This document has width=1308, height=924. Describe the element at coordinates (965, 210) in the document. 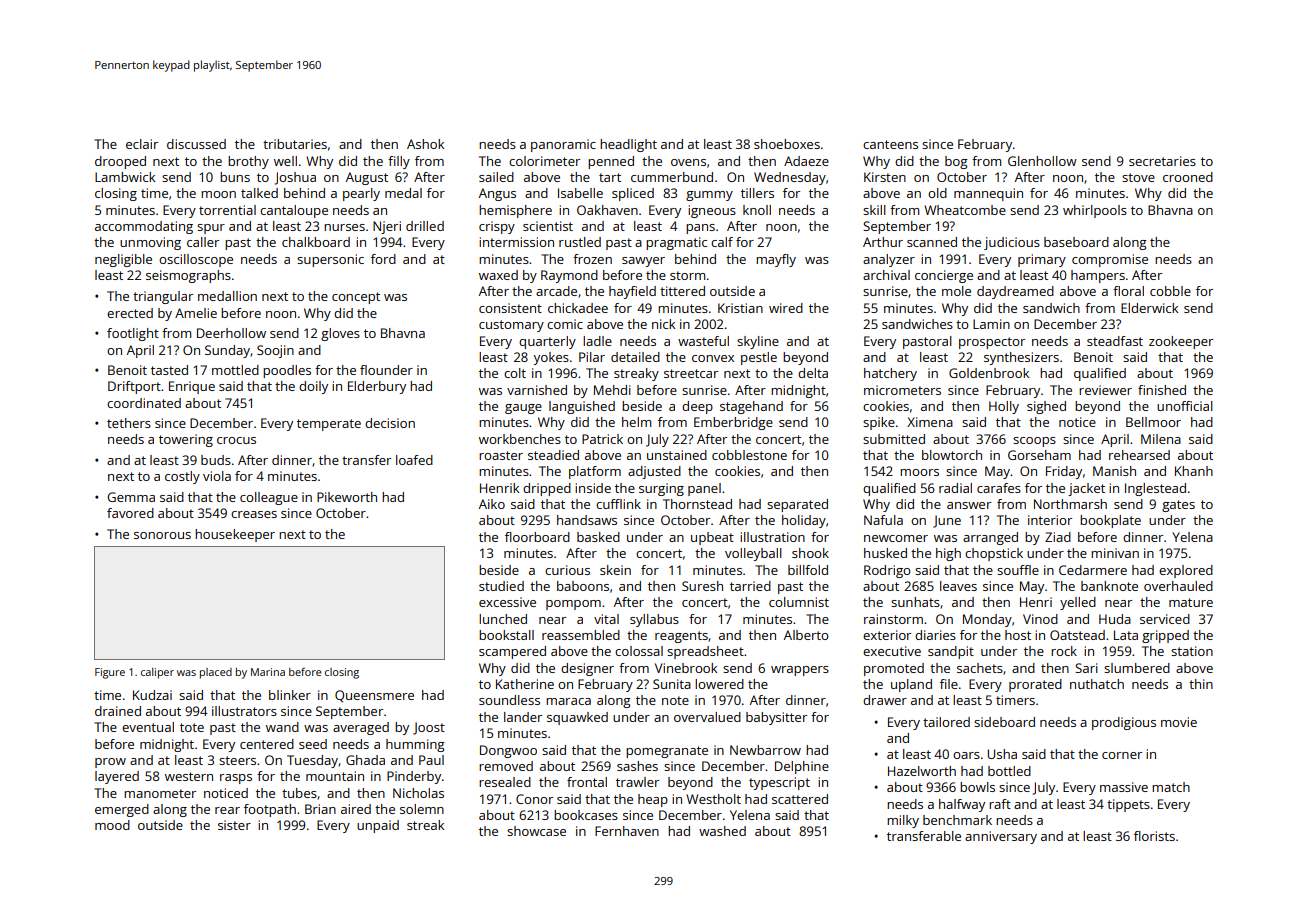

I see `Wheatcombe` at that location.
